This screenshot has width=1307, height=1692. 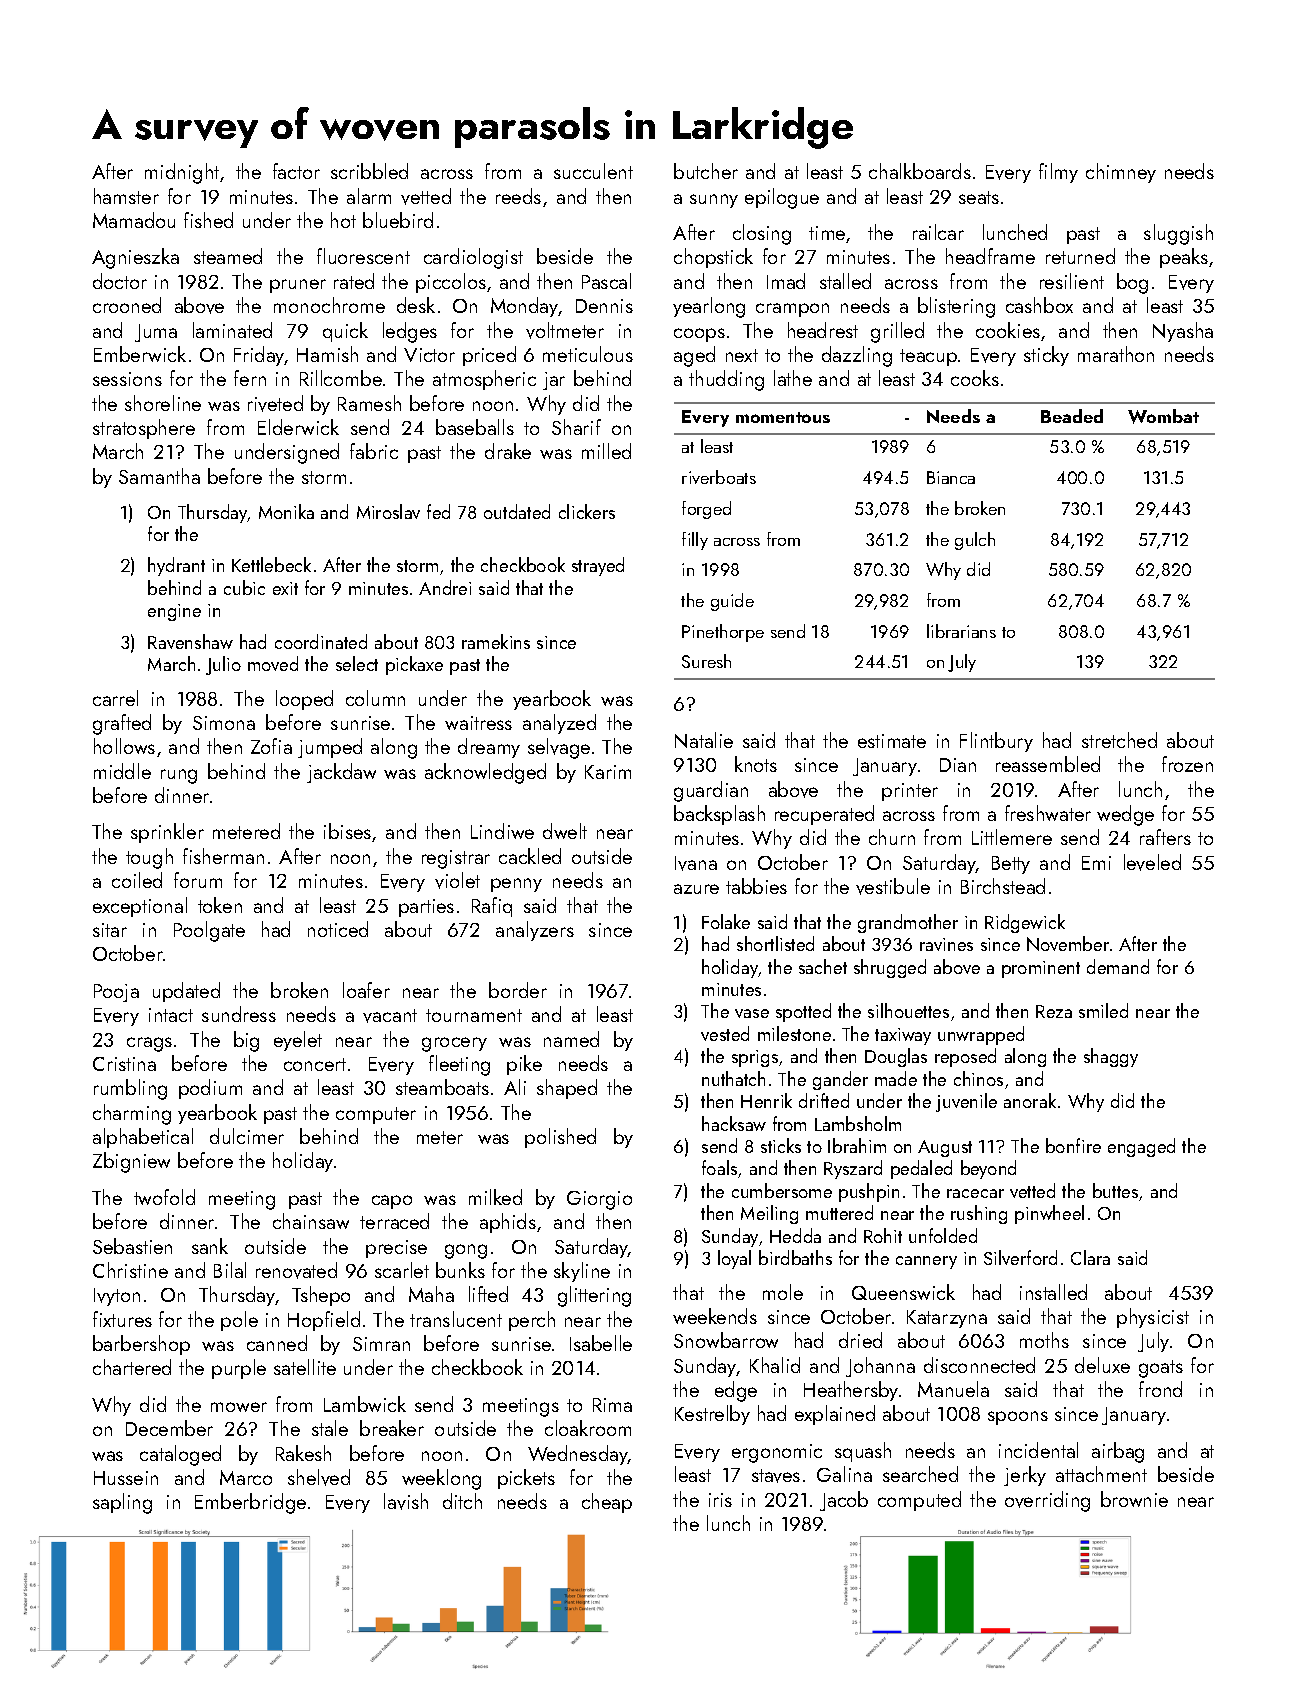 What do you see at coordinates (209, 931) in the screenshot?
I see `Poolgate` at bounding box center [209, 931].
